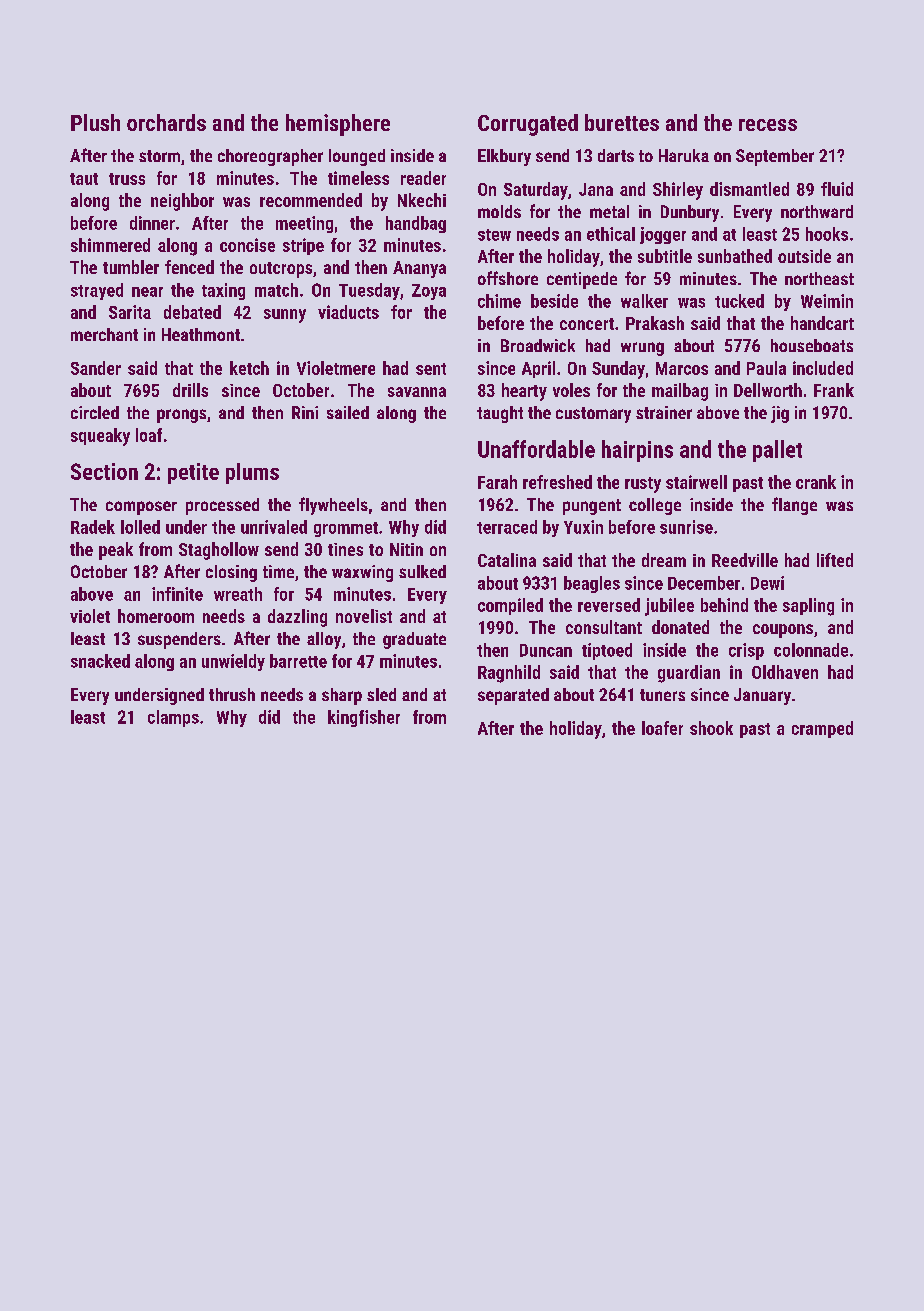  What do you see at coordinates (538, 345) in the screenshot?
I see `Broadwick` at bounding box center [538, 345].
